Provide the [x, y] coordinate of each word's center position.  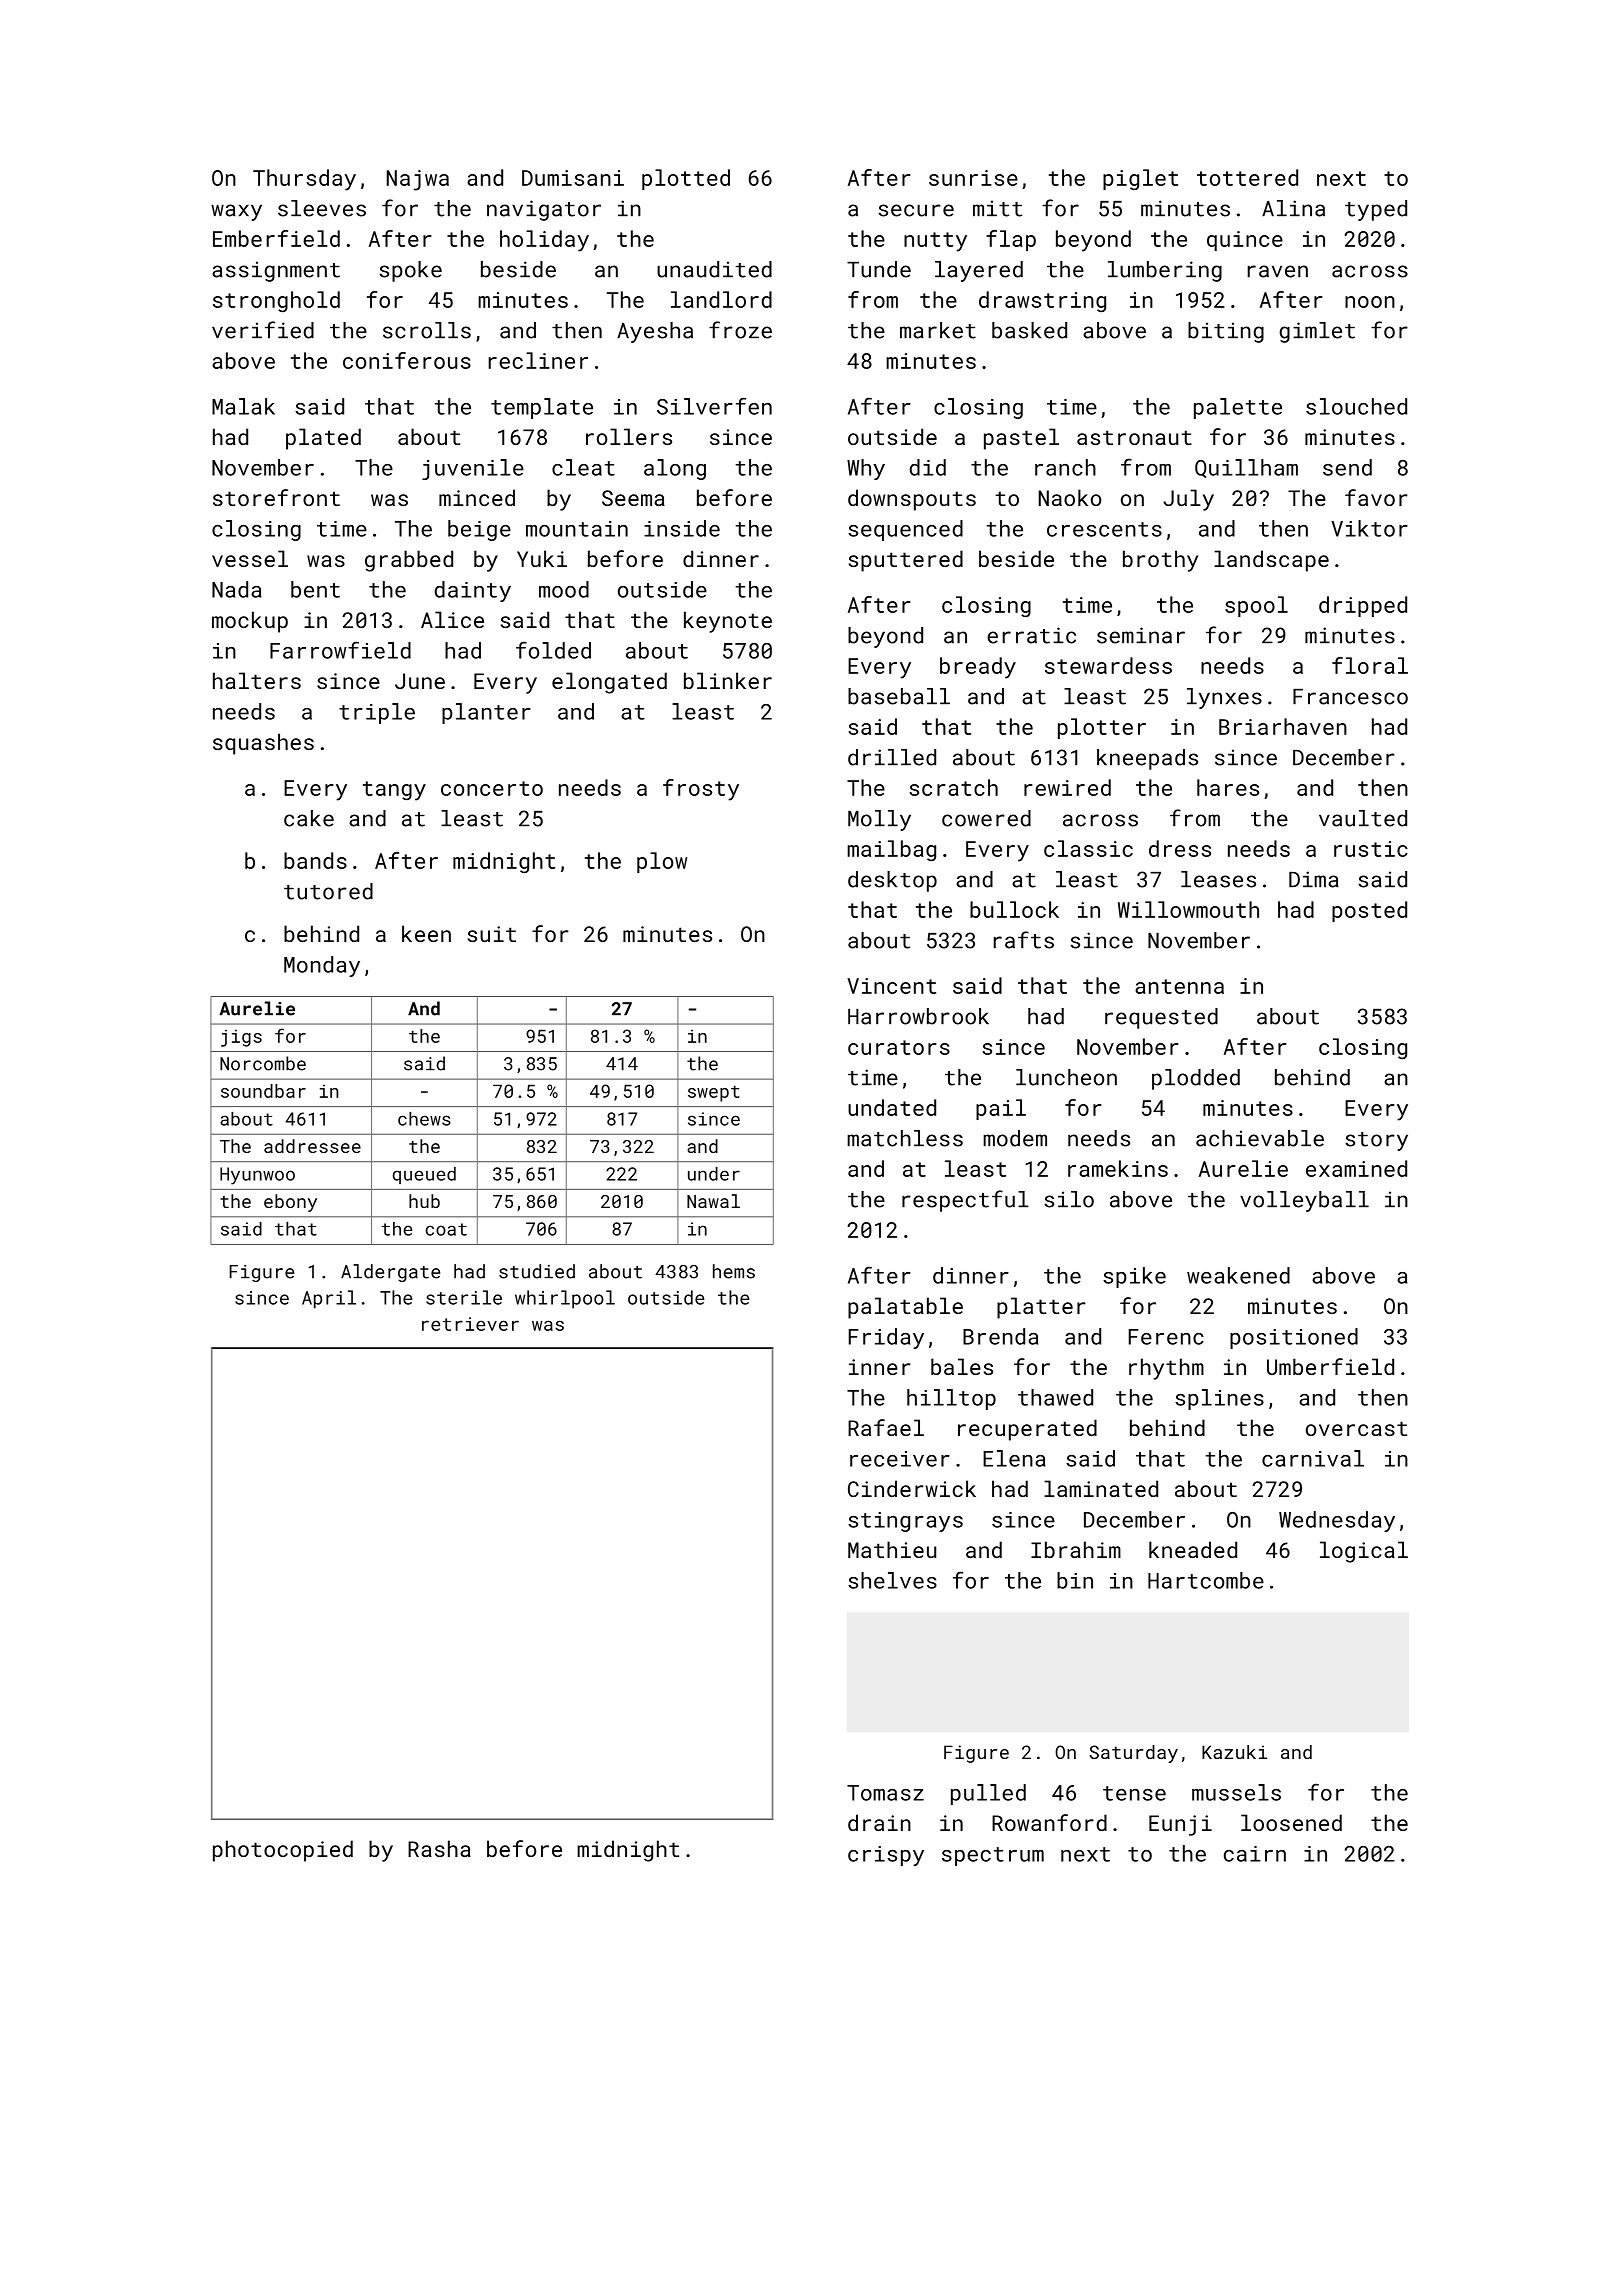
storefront [276, 497]
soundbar [263, 1091]
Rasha [439, 1848]
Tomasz [885, 1793]
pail [1001, 1109]
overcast [1356, 1428]
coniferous [407, 360]
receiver [900, 1459]
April [329, 1299]
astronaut [1134, 437]
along [675, 469]
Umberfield [1330, 1366]
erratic [1031, 635]
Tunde [879, 269]
